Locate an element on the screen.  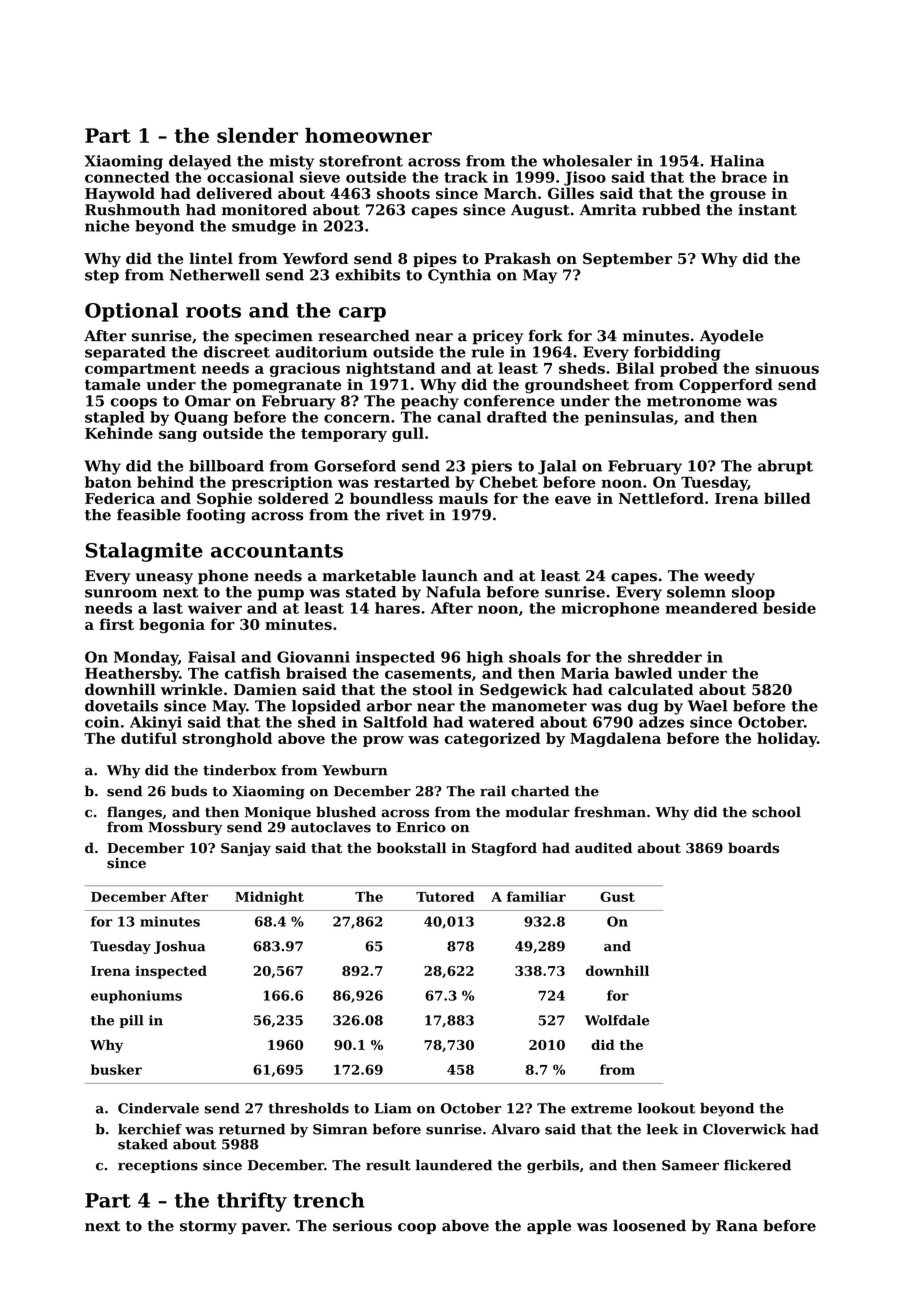
school is located at coordinates (776, 812).
